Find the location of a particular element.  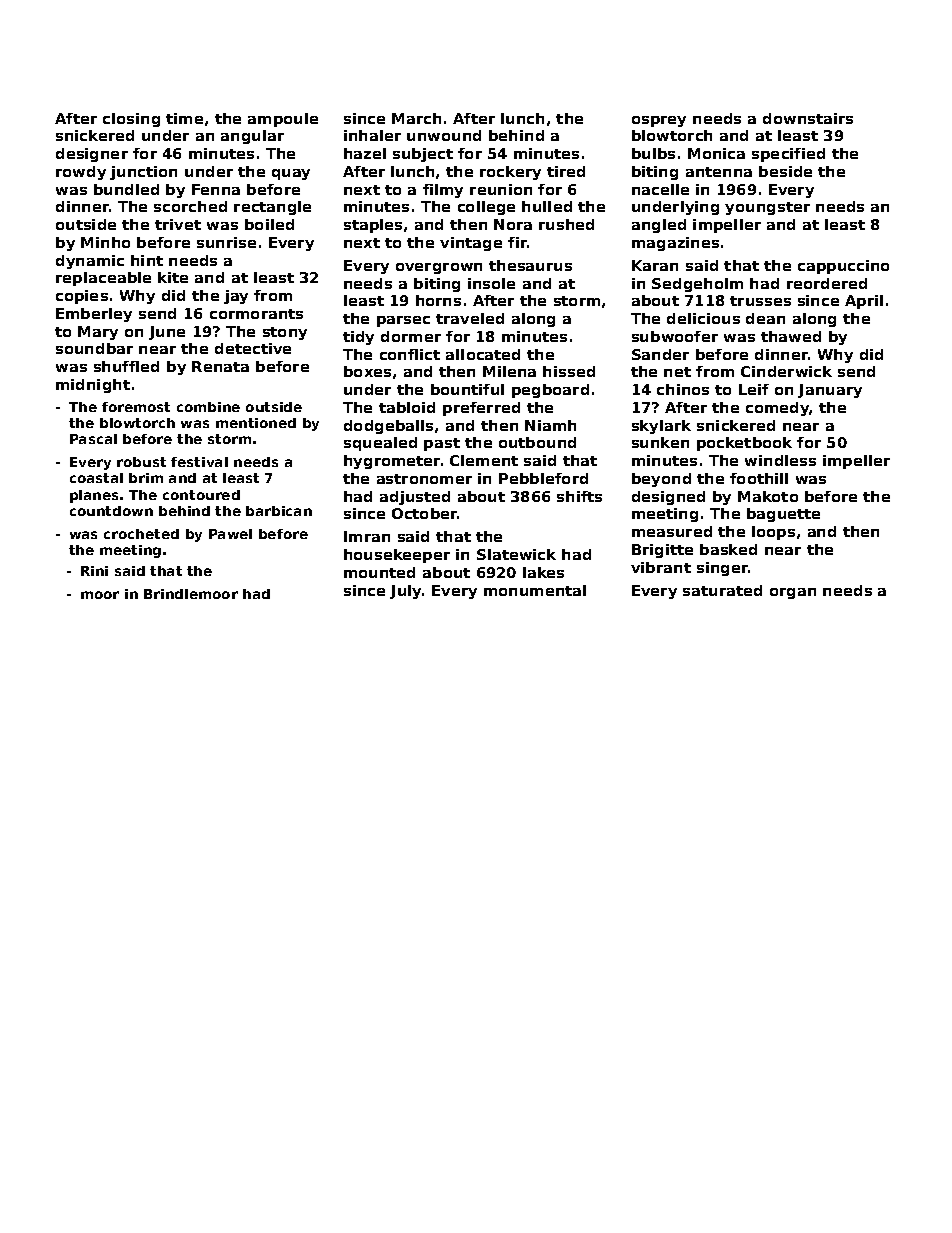

March is located at coordinates (416, 118).
